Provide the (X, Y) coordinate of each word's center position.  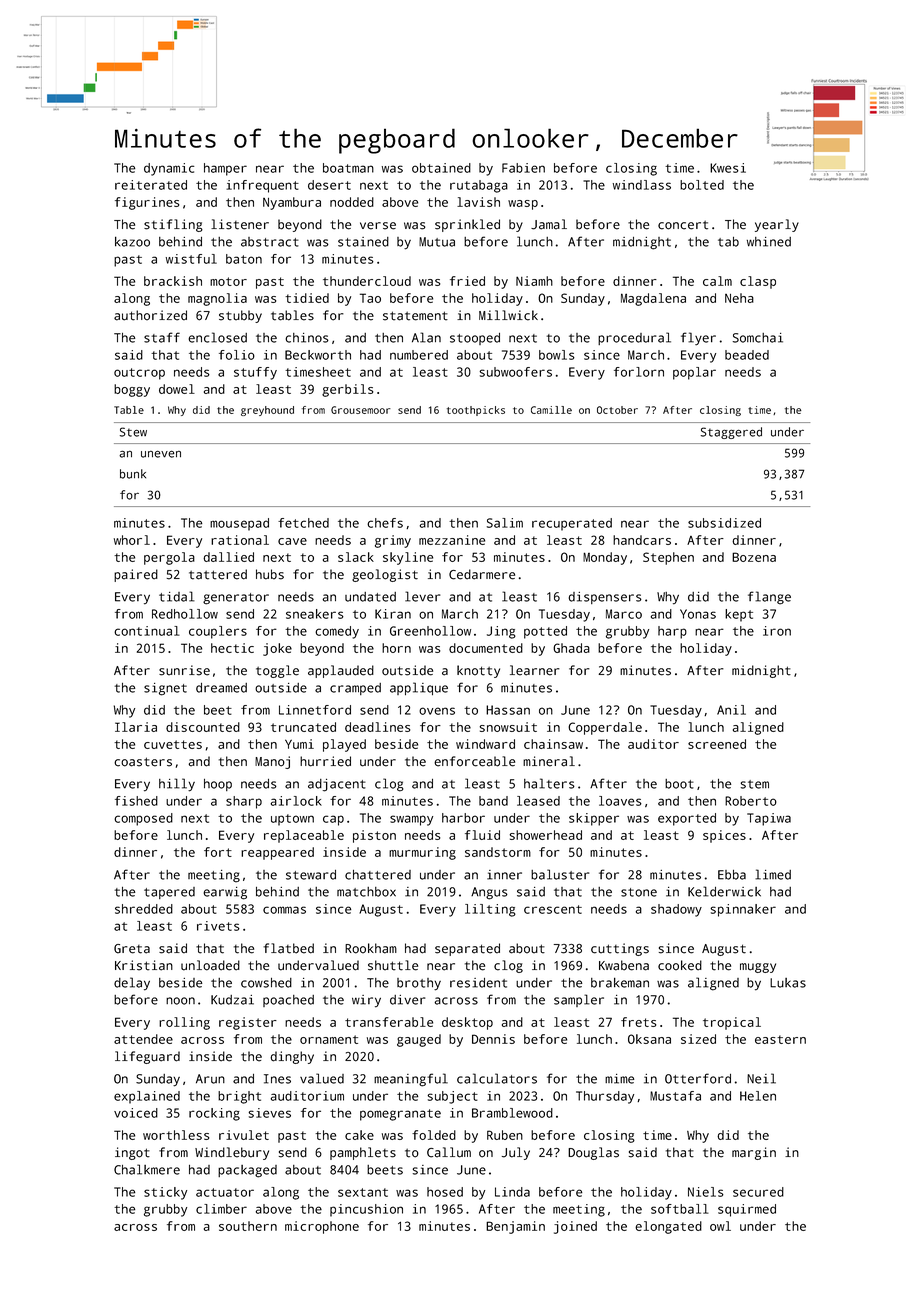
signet (165, 689)
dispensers (605, 598)
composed (143, 819)
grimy (393, 541)
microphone (322, 1227)
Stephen (668, 558)
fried (467, 281)
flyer (698, 339)
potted (545, 632)
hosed (445, 1192)
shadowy (676, 910)
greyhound (267, 411)
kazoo (132, 241)
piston (374, 836)
